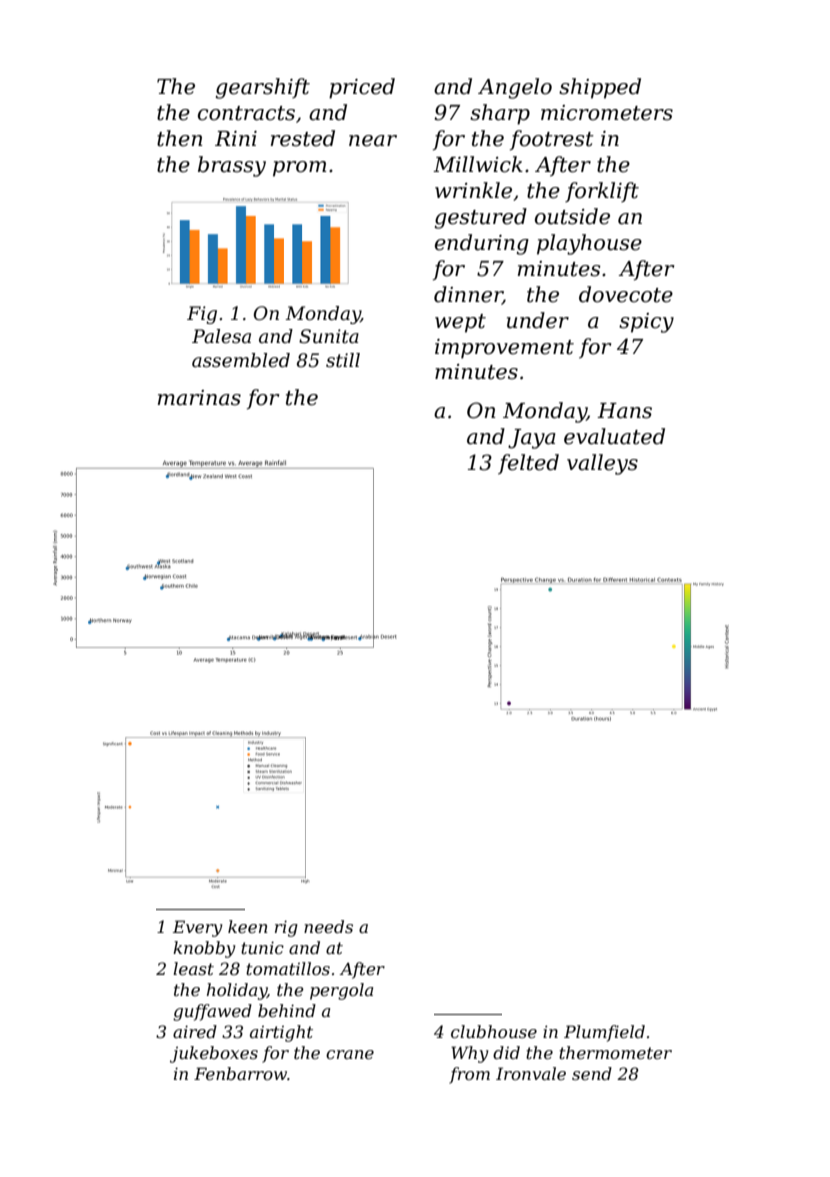  I want to click on send, so click(592, 1073).
